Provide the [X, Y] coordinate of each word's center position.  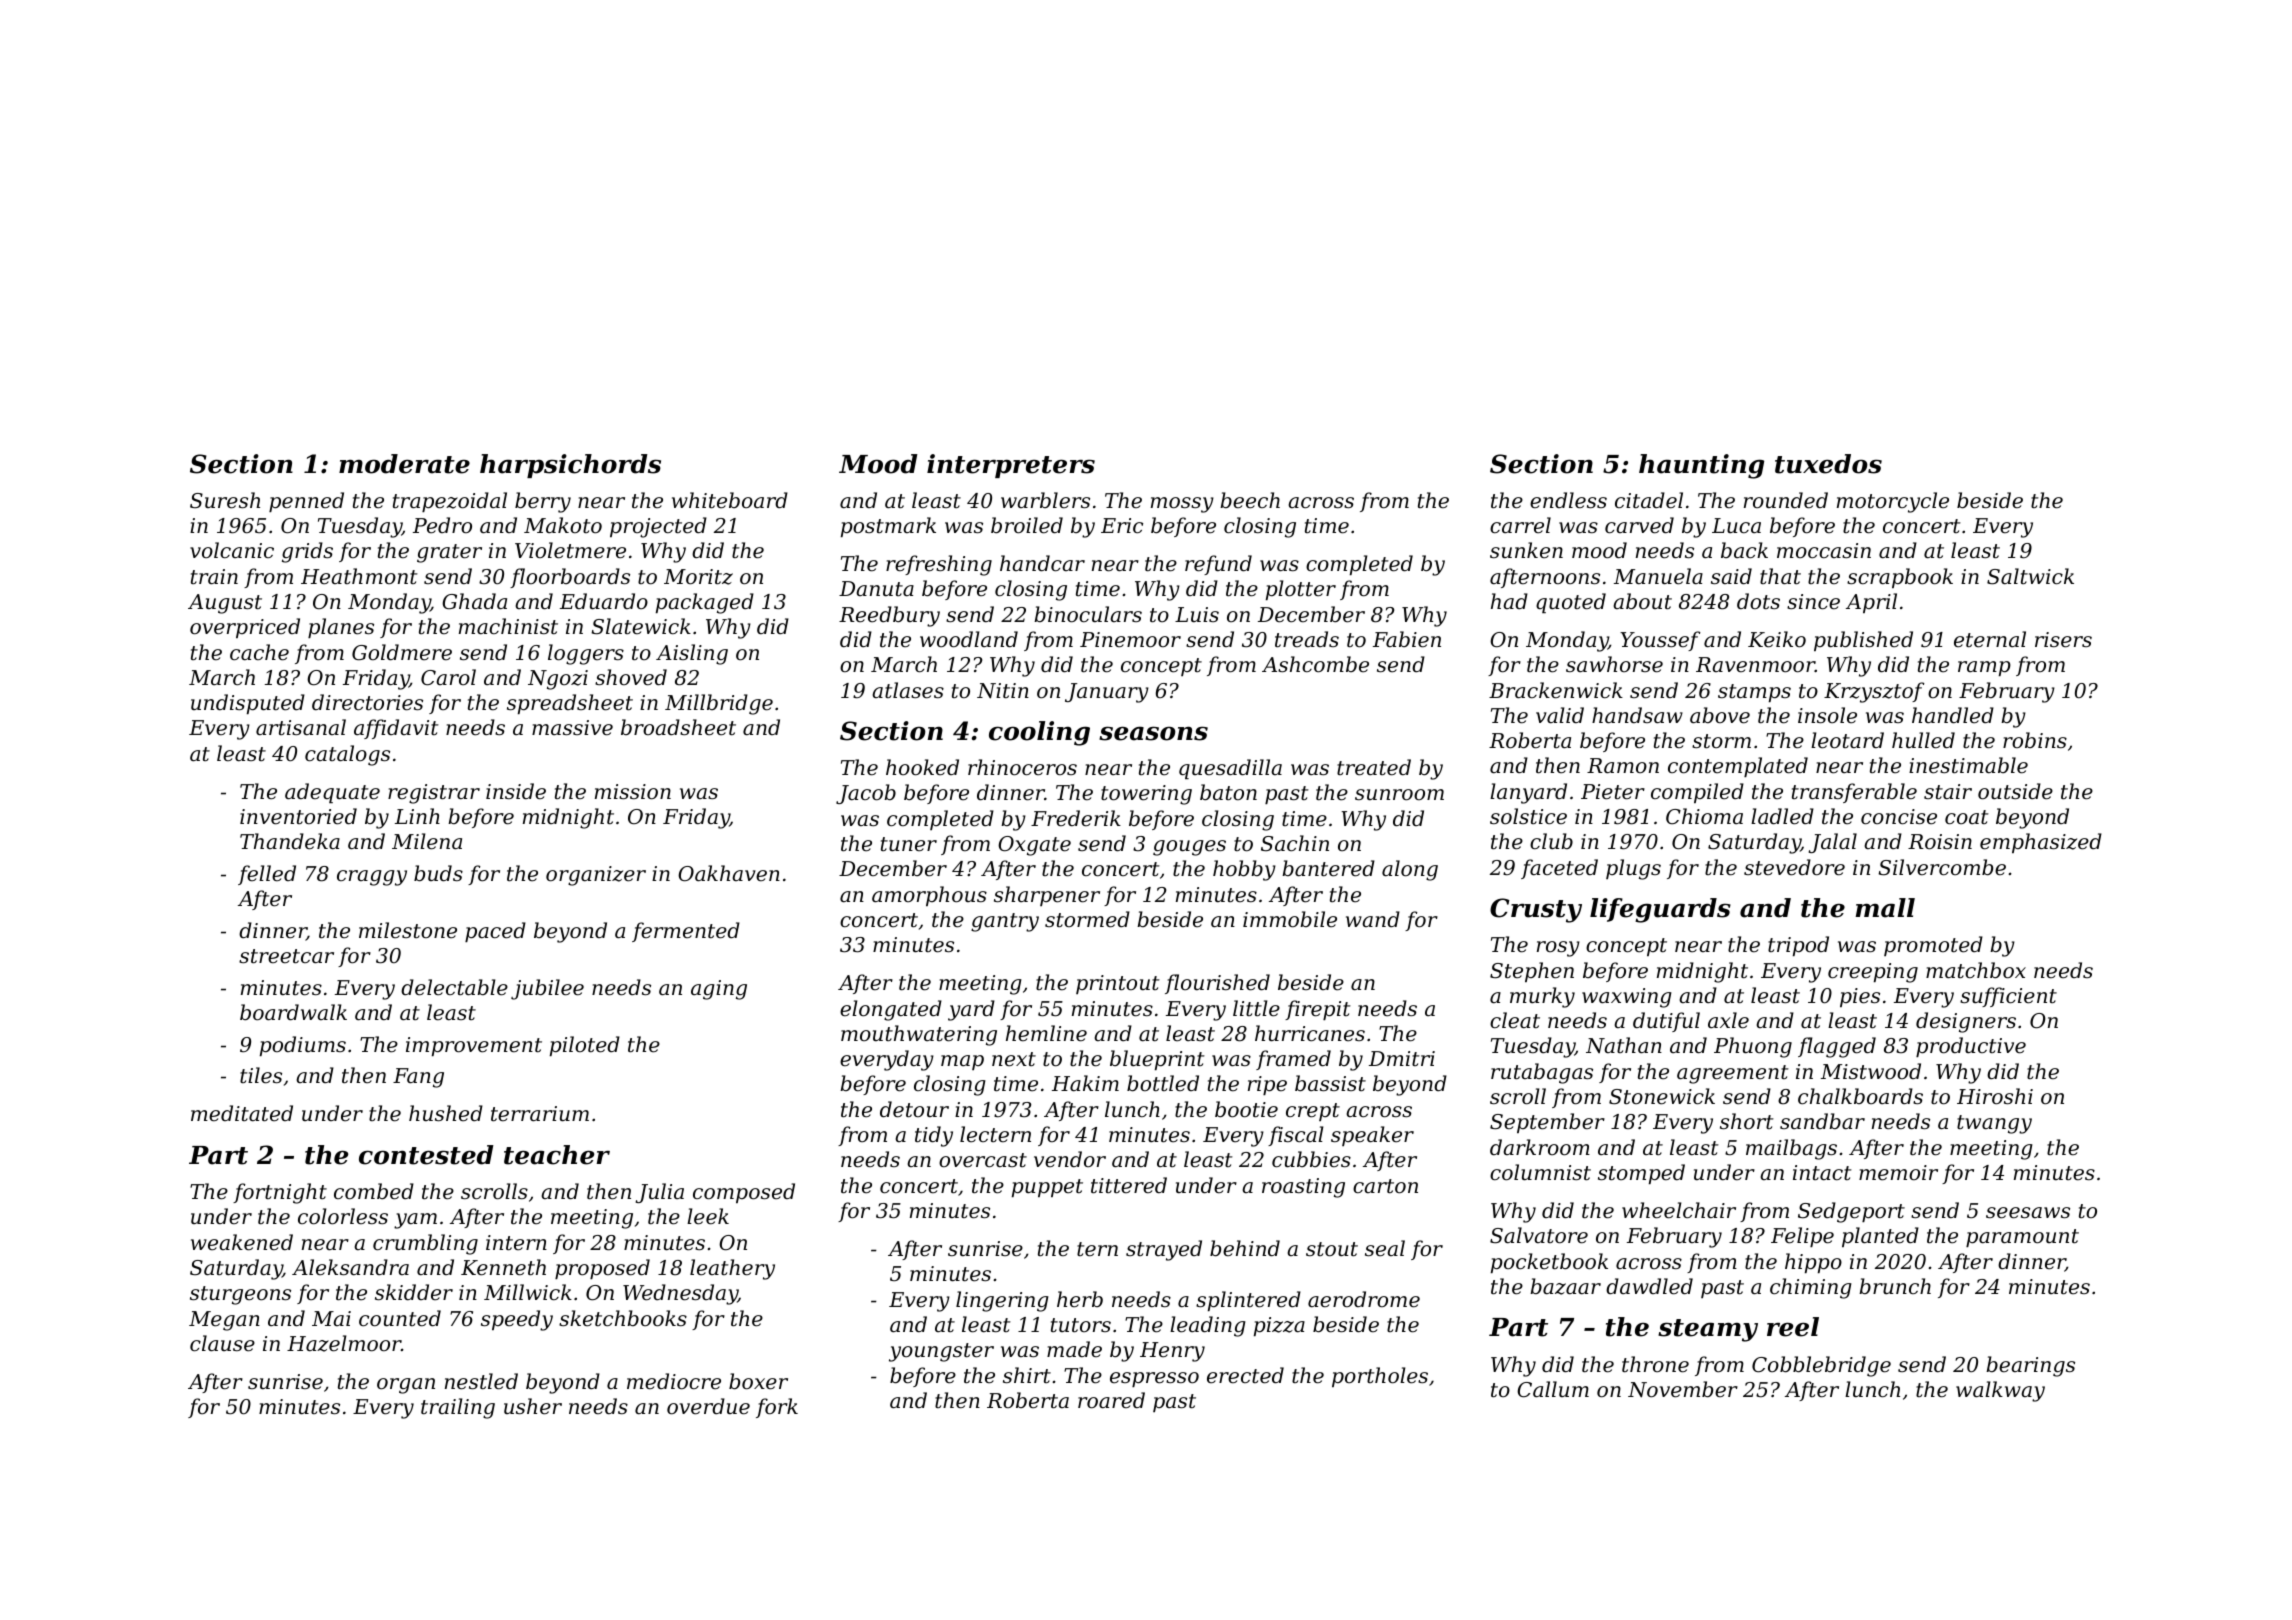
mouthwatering [919, 1035]
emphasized [2041, 843]
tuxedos [1828, 464]
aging [719, 990]
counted [400, 1318]
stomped [1641, 1174]
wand [1373, 919]
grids [307, 552]
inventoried [298, 816]
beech [1250, 500]
